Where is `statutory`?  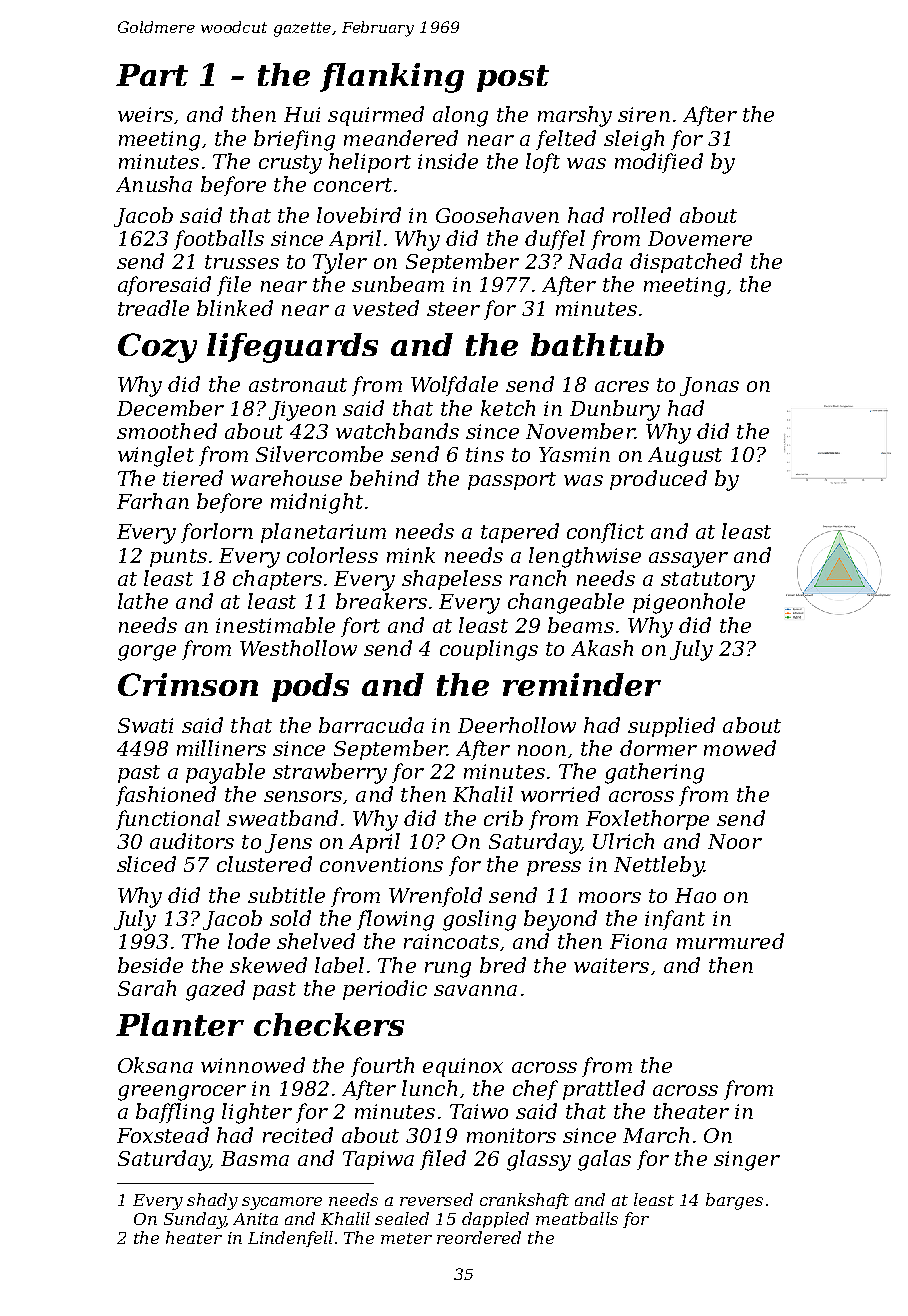
statutory is located at coordinates (708, 581).
